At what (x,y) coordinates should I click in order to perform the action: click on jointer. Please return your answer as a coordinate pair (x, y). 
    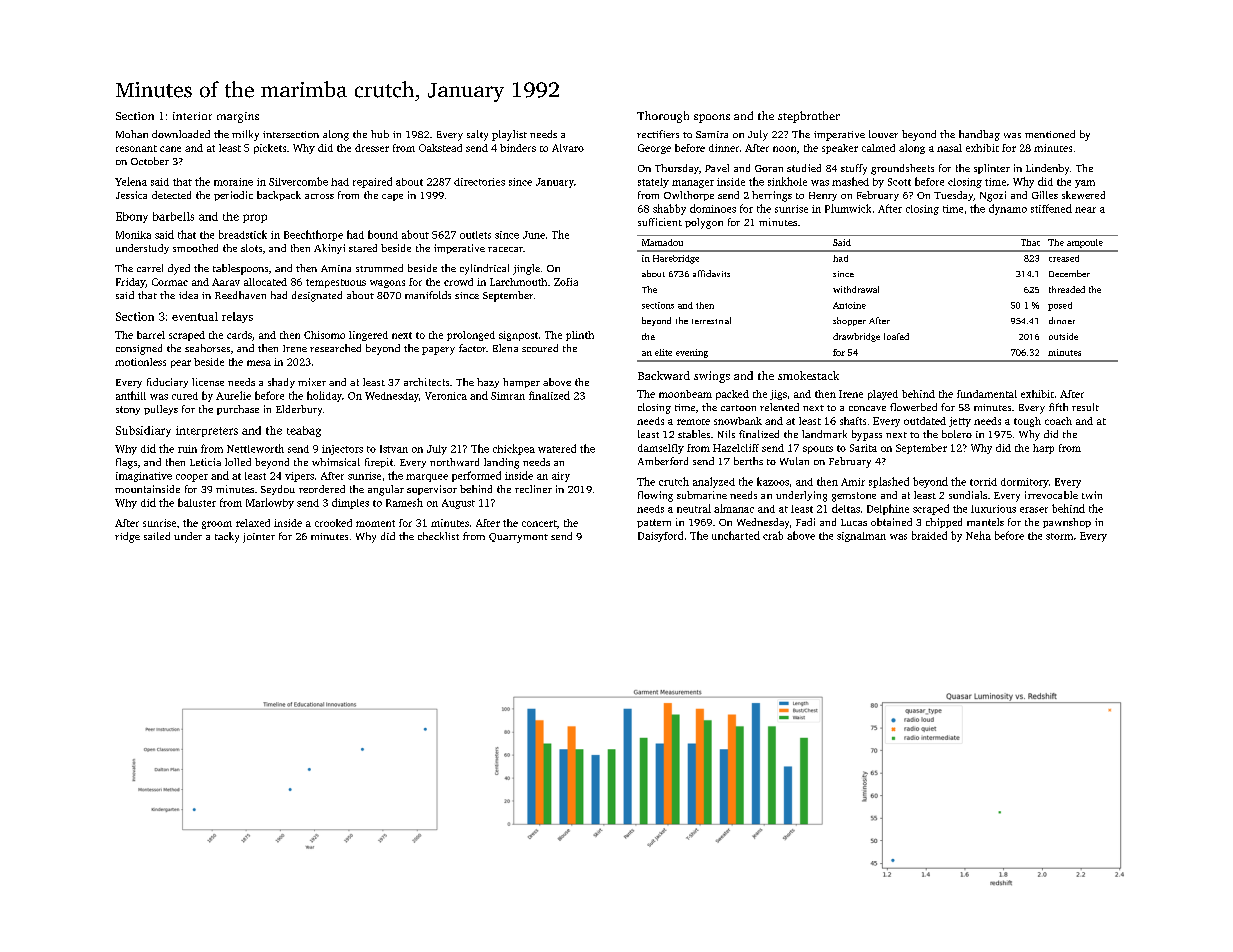
    Looking at the image, I should click on (259, 538).
